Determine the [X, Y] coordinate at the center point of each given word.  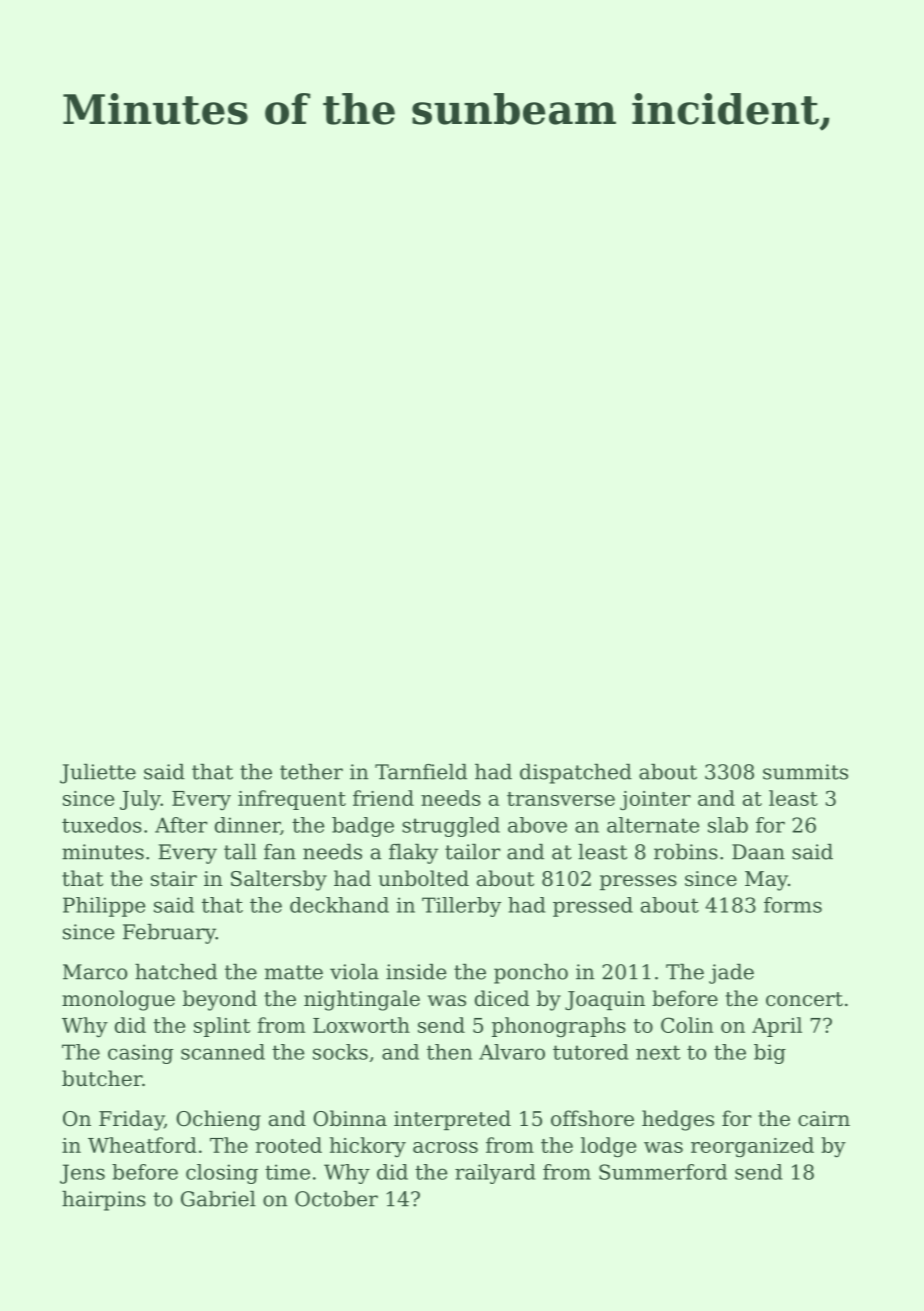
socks [340, 1052]
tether [311, 772]
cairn [824, 1119]
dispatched [576, 774]
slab [728, 825]
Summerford [663, 1172]
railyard [495, 1174]
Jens [82, 1174]
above [537, 825]
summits [805, 772]
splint [222, 1027]
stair [174, 878]
